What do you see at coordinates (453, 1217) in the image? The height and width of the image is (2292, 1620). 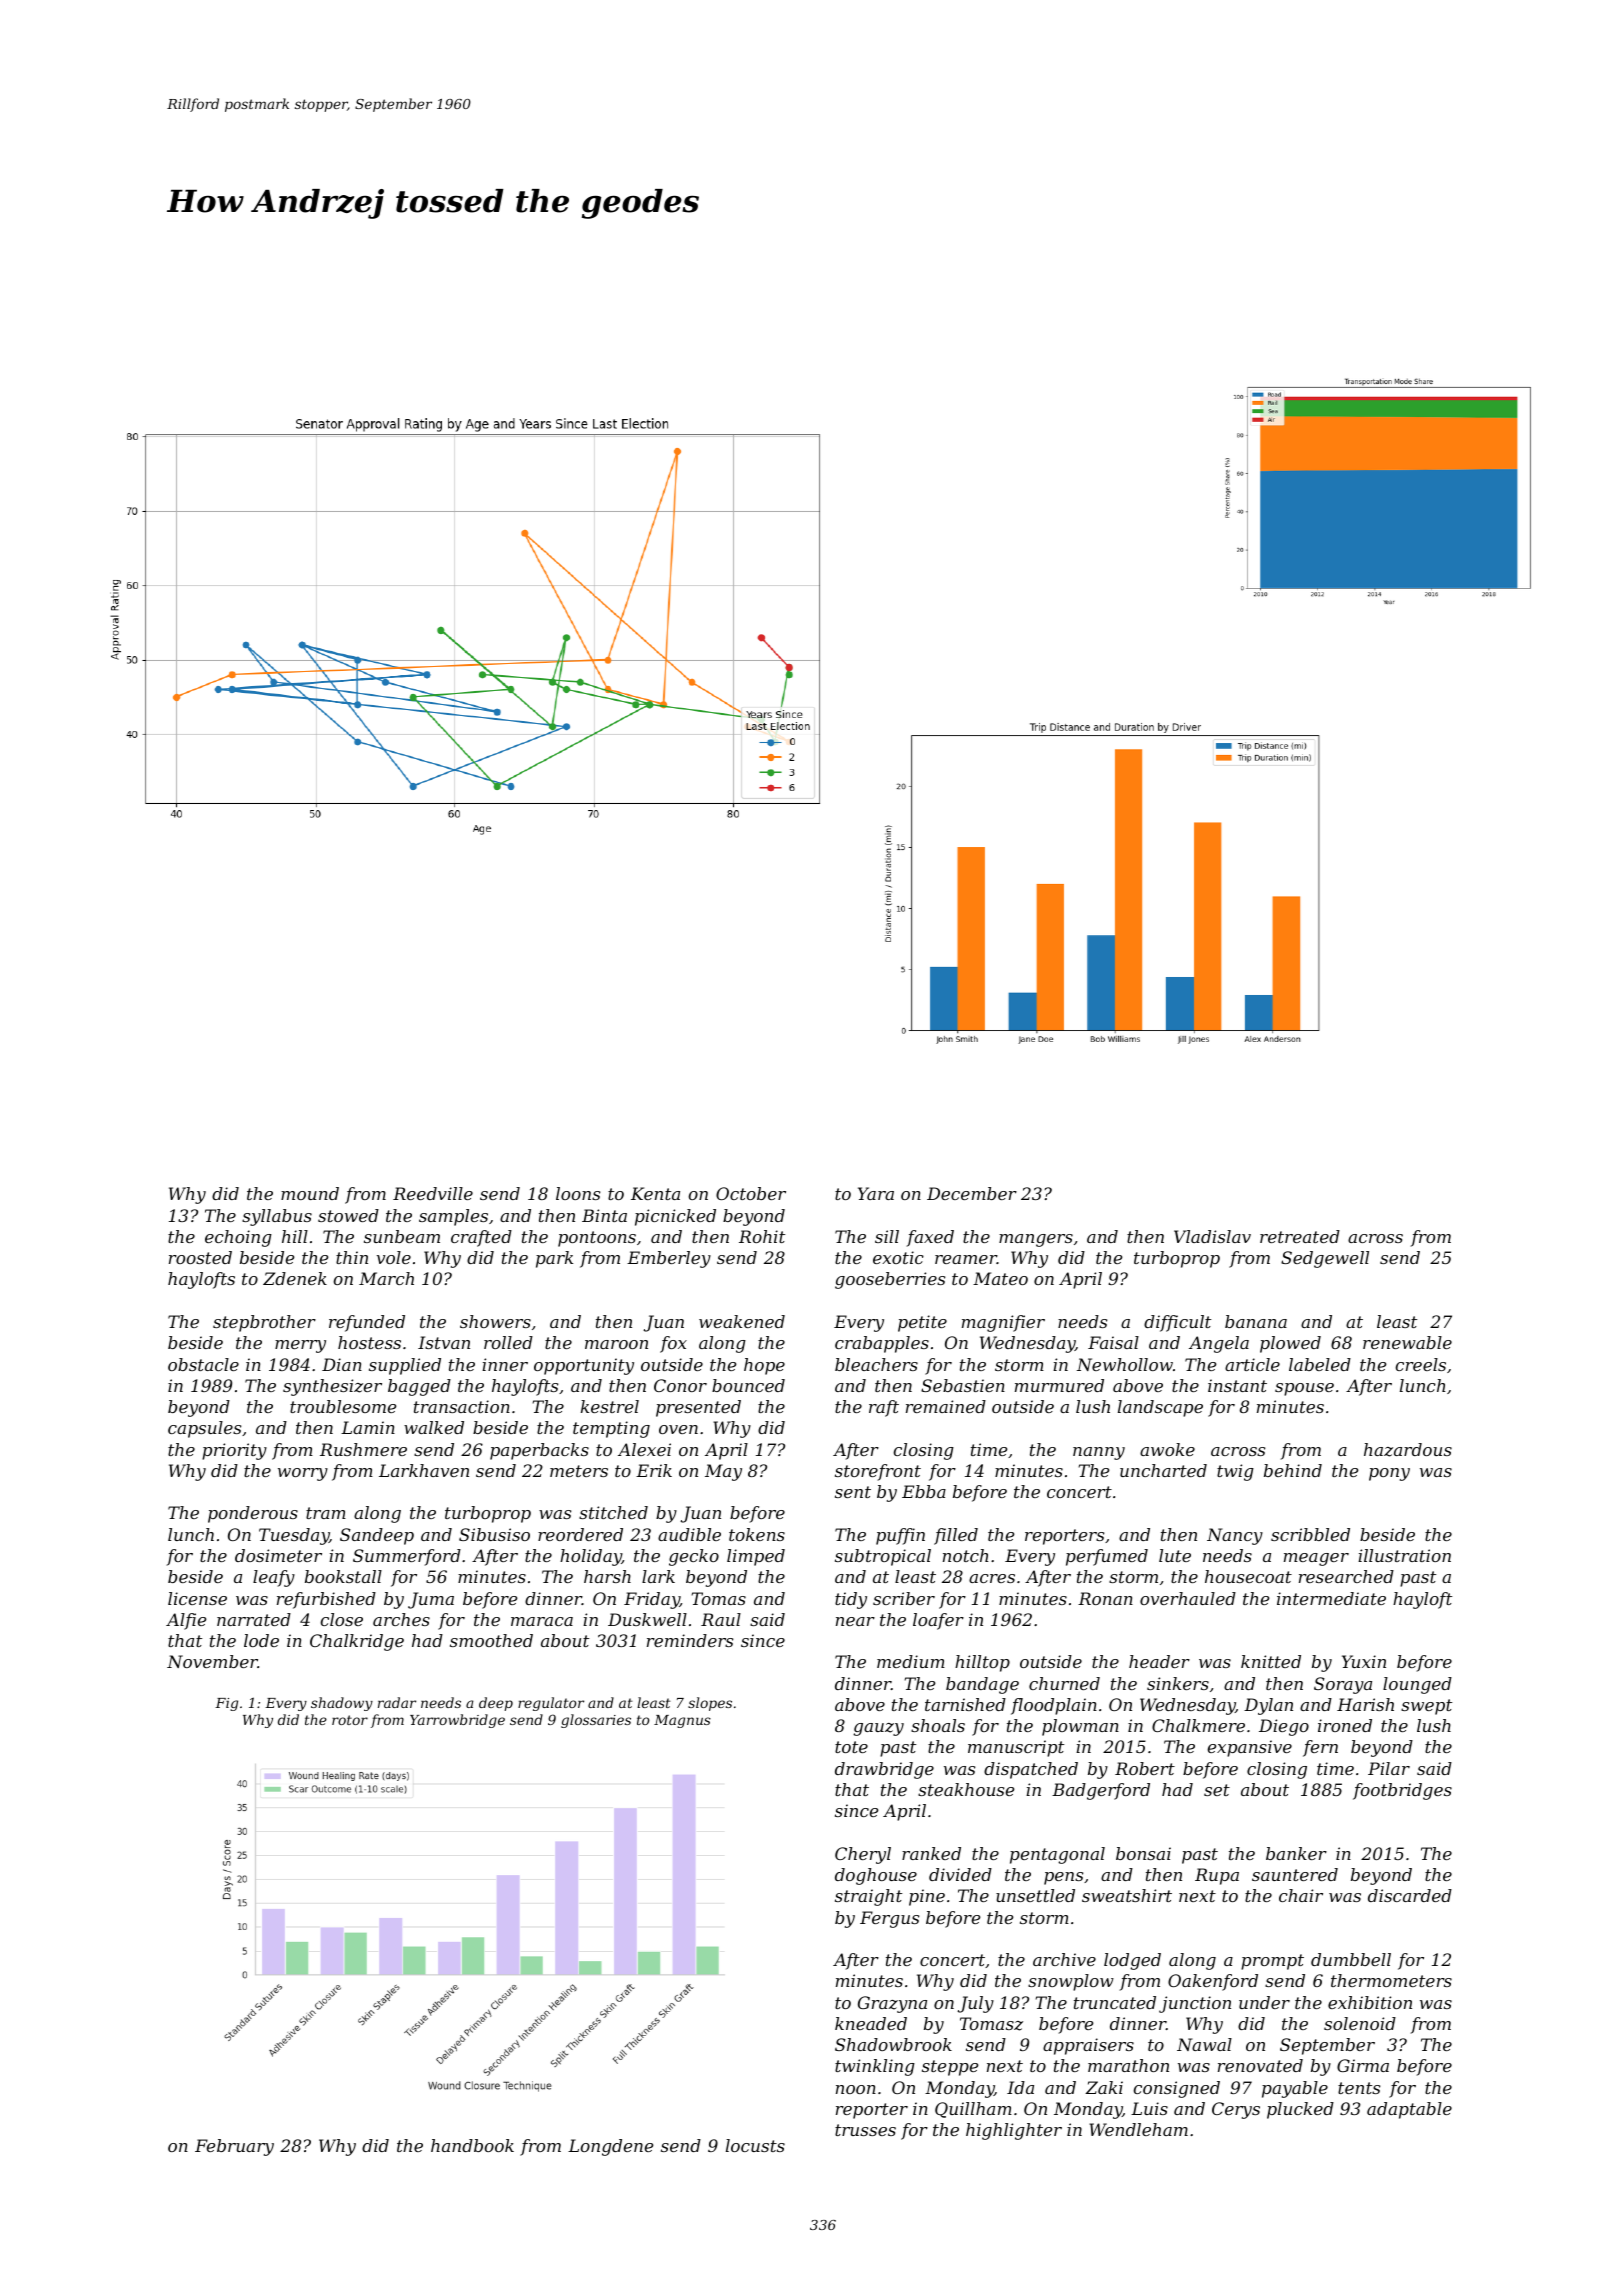 I see `samples` at bounding box center [453, 1217].
